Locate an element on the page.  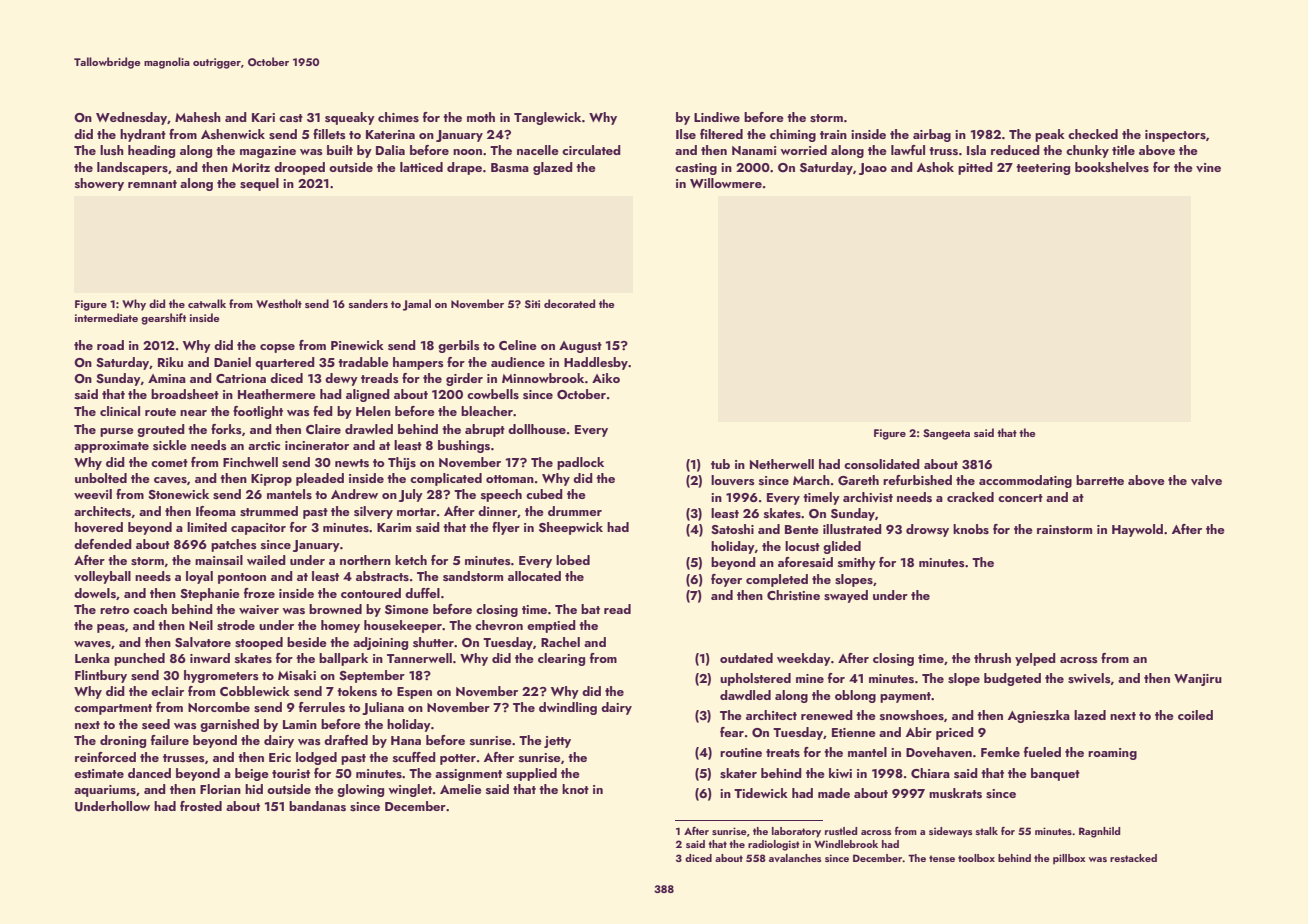
hovered is located at coordinates (99, 527).
